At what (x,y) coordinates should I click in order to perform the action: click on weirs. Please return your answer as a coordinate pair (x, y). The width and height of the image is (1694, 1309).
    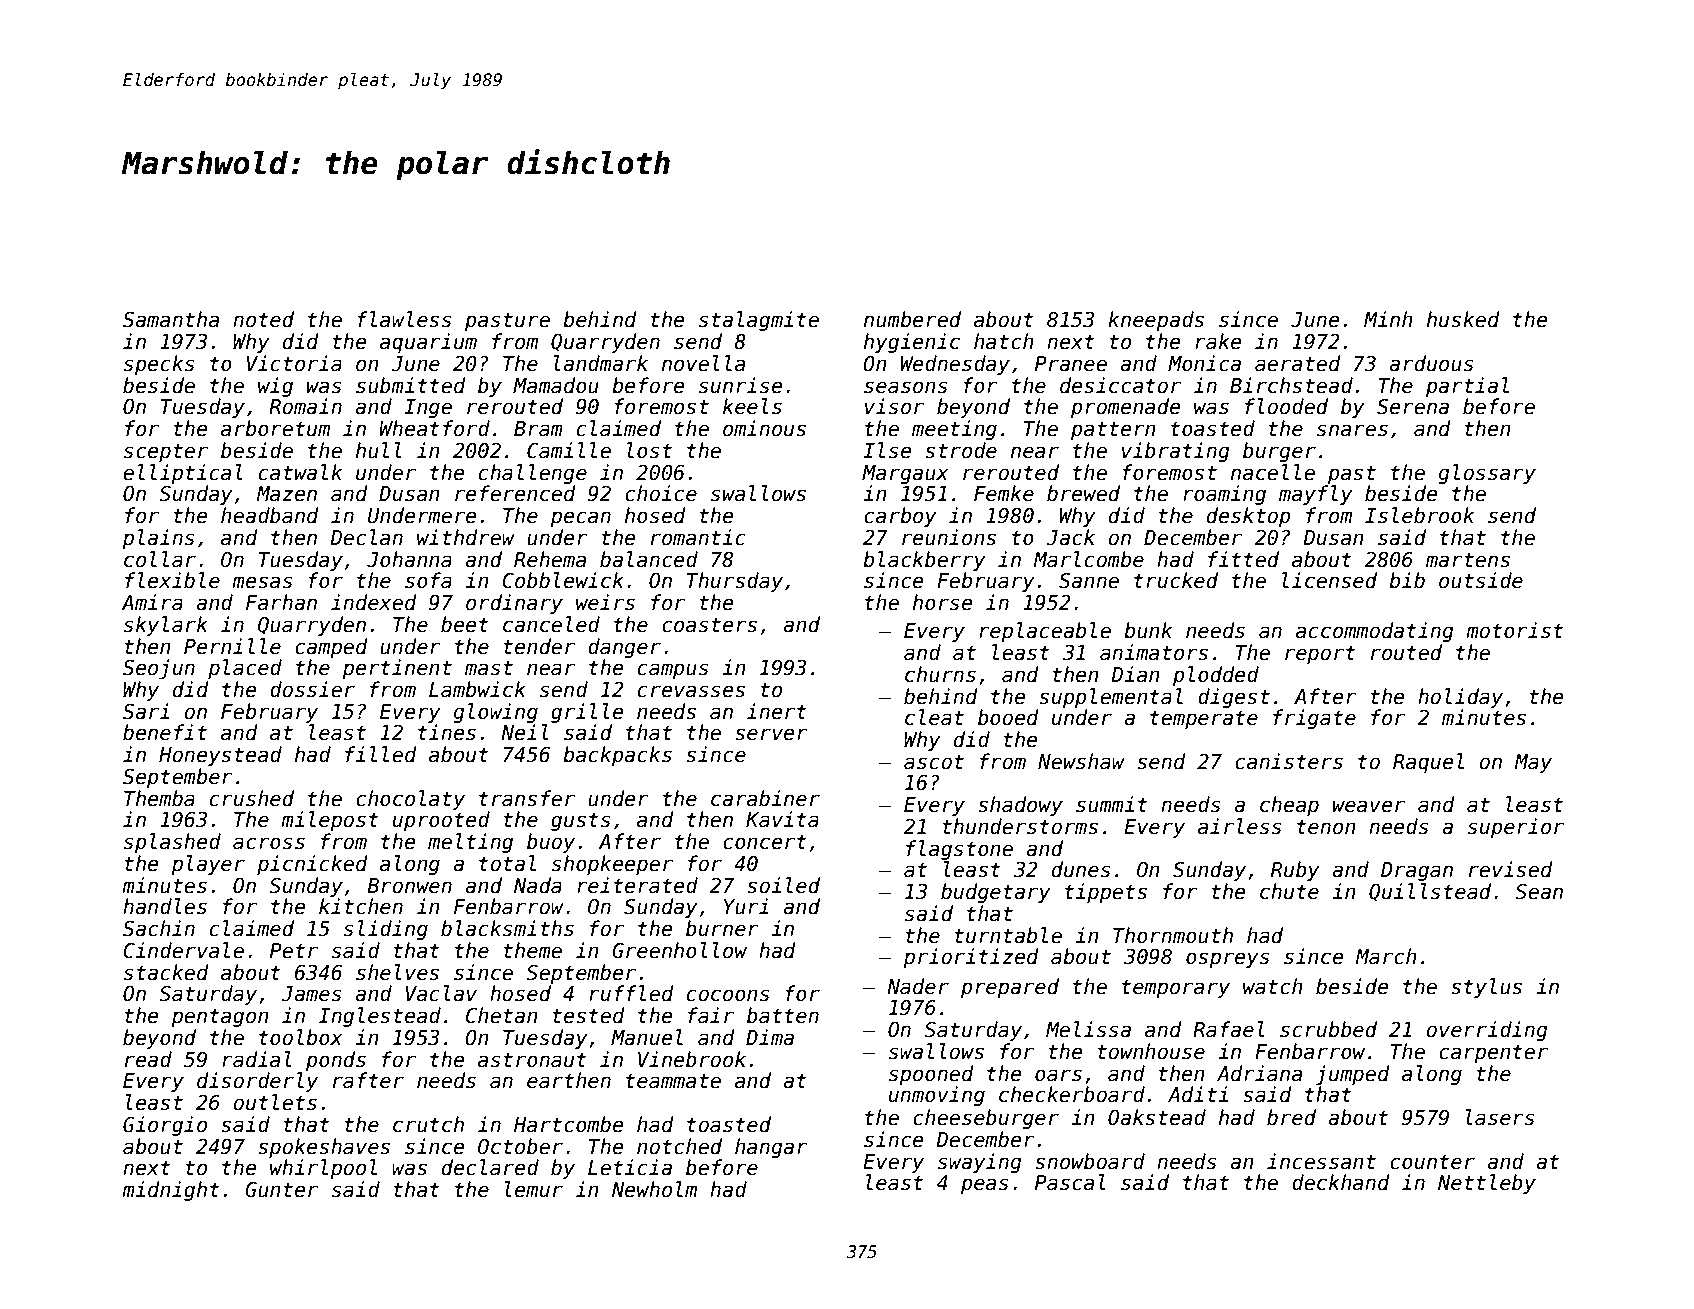
    Looking at the image, I should click on (605, 602).
